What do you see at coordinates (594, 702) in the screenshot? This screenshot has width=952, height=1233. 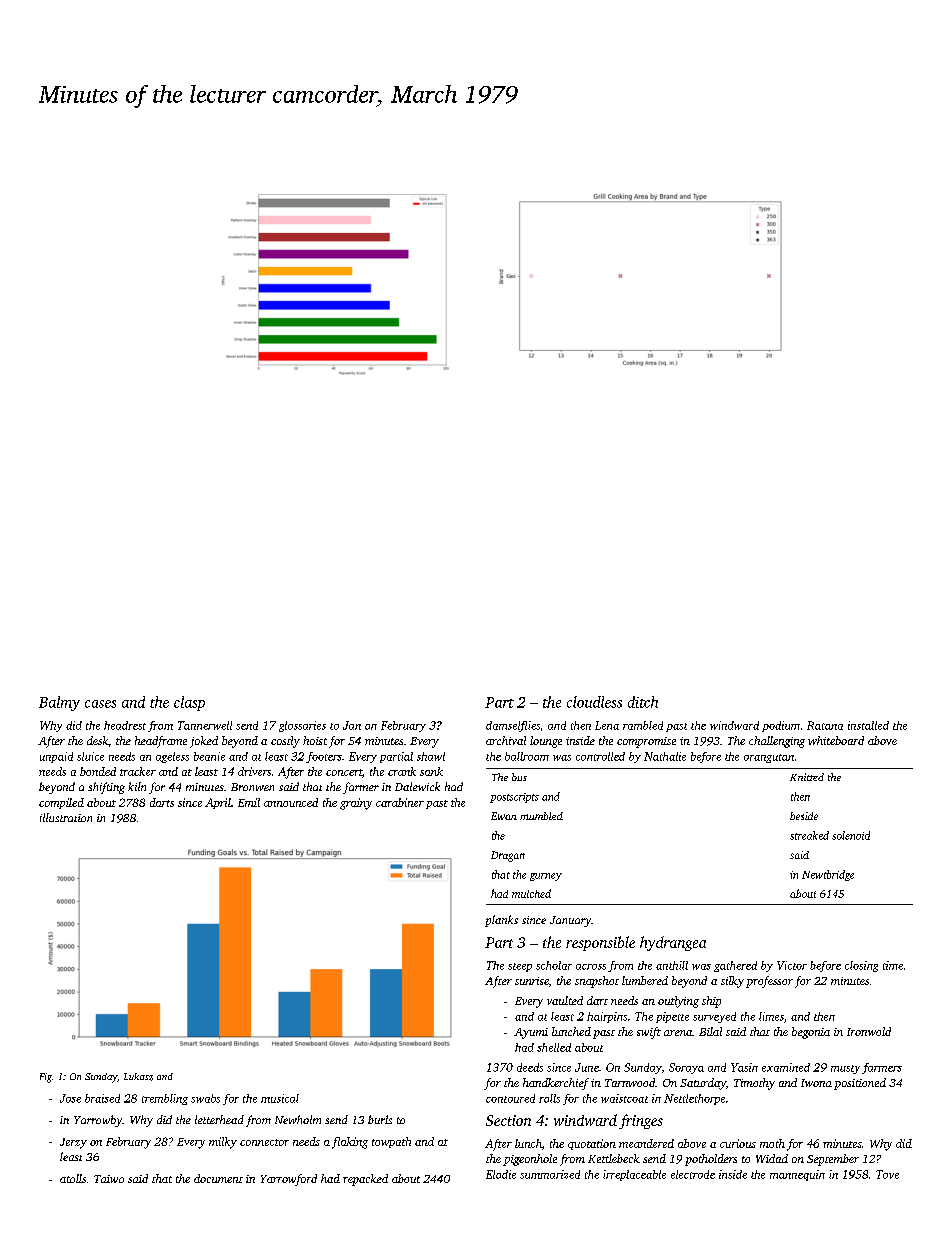 I see `cloudless` at bounding box center [594, 702].
